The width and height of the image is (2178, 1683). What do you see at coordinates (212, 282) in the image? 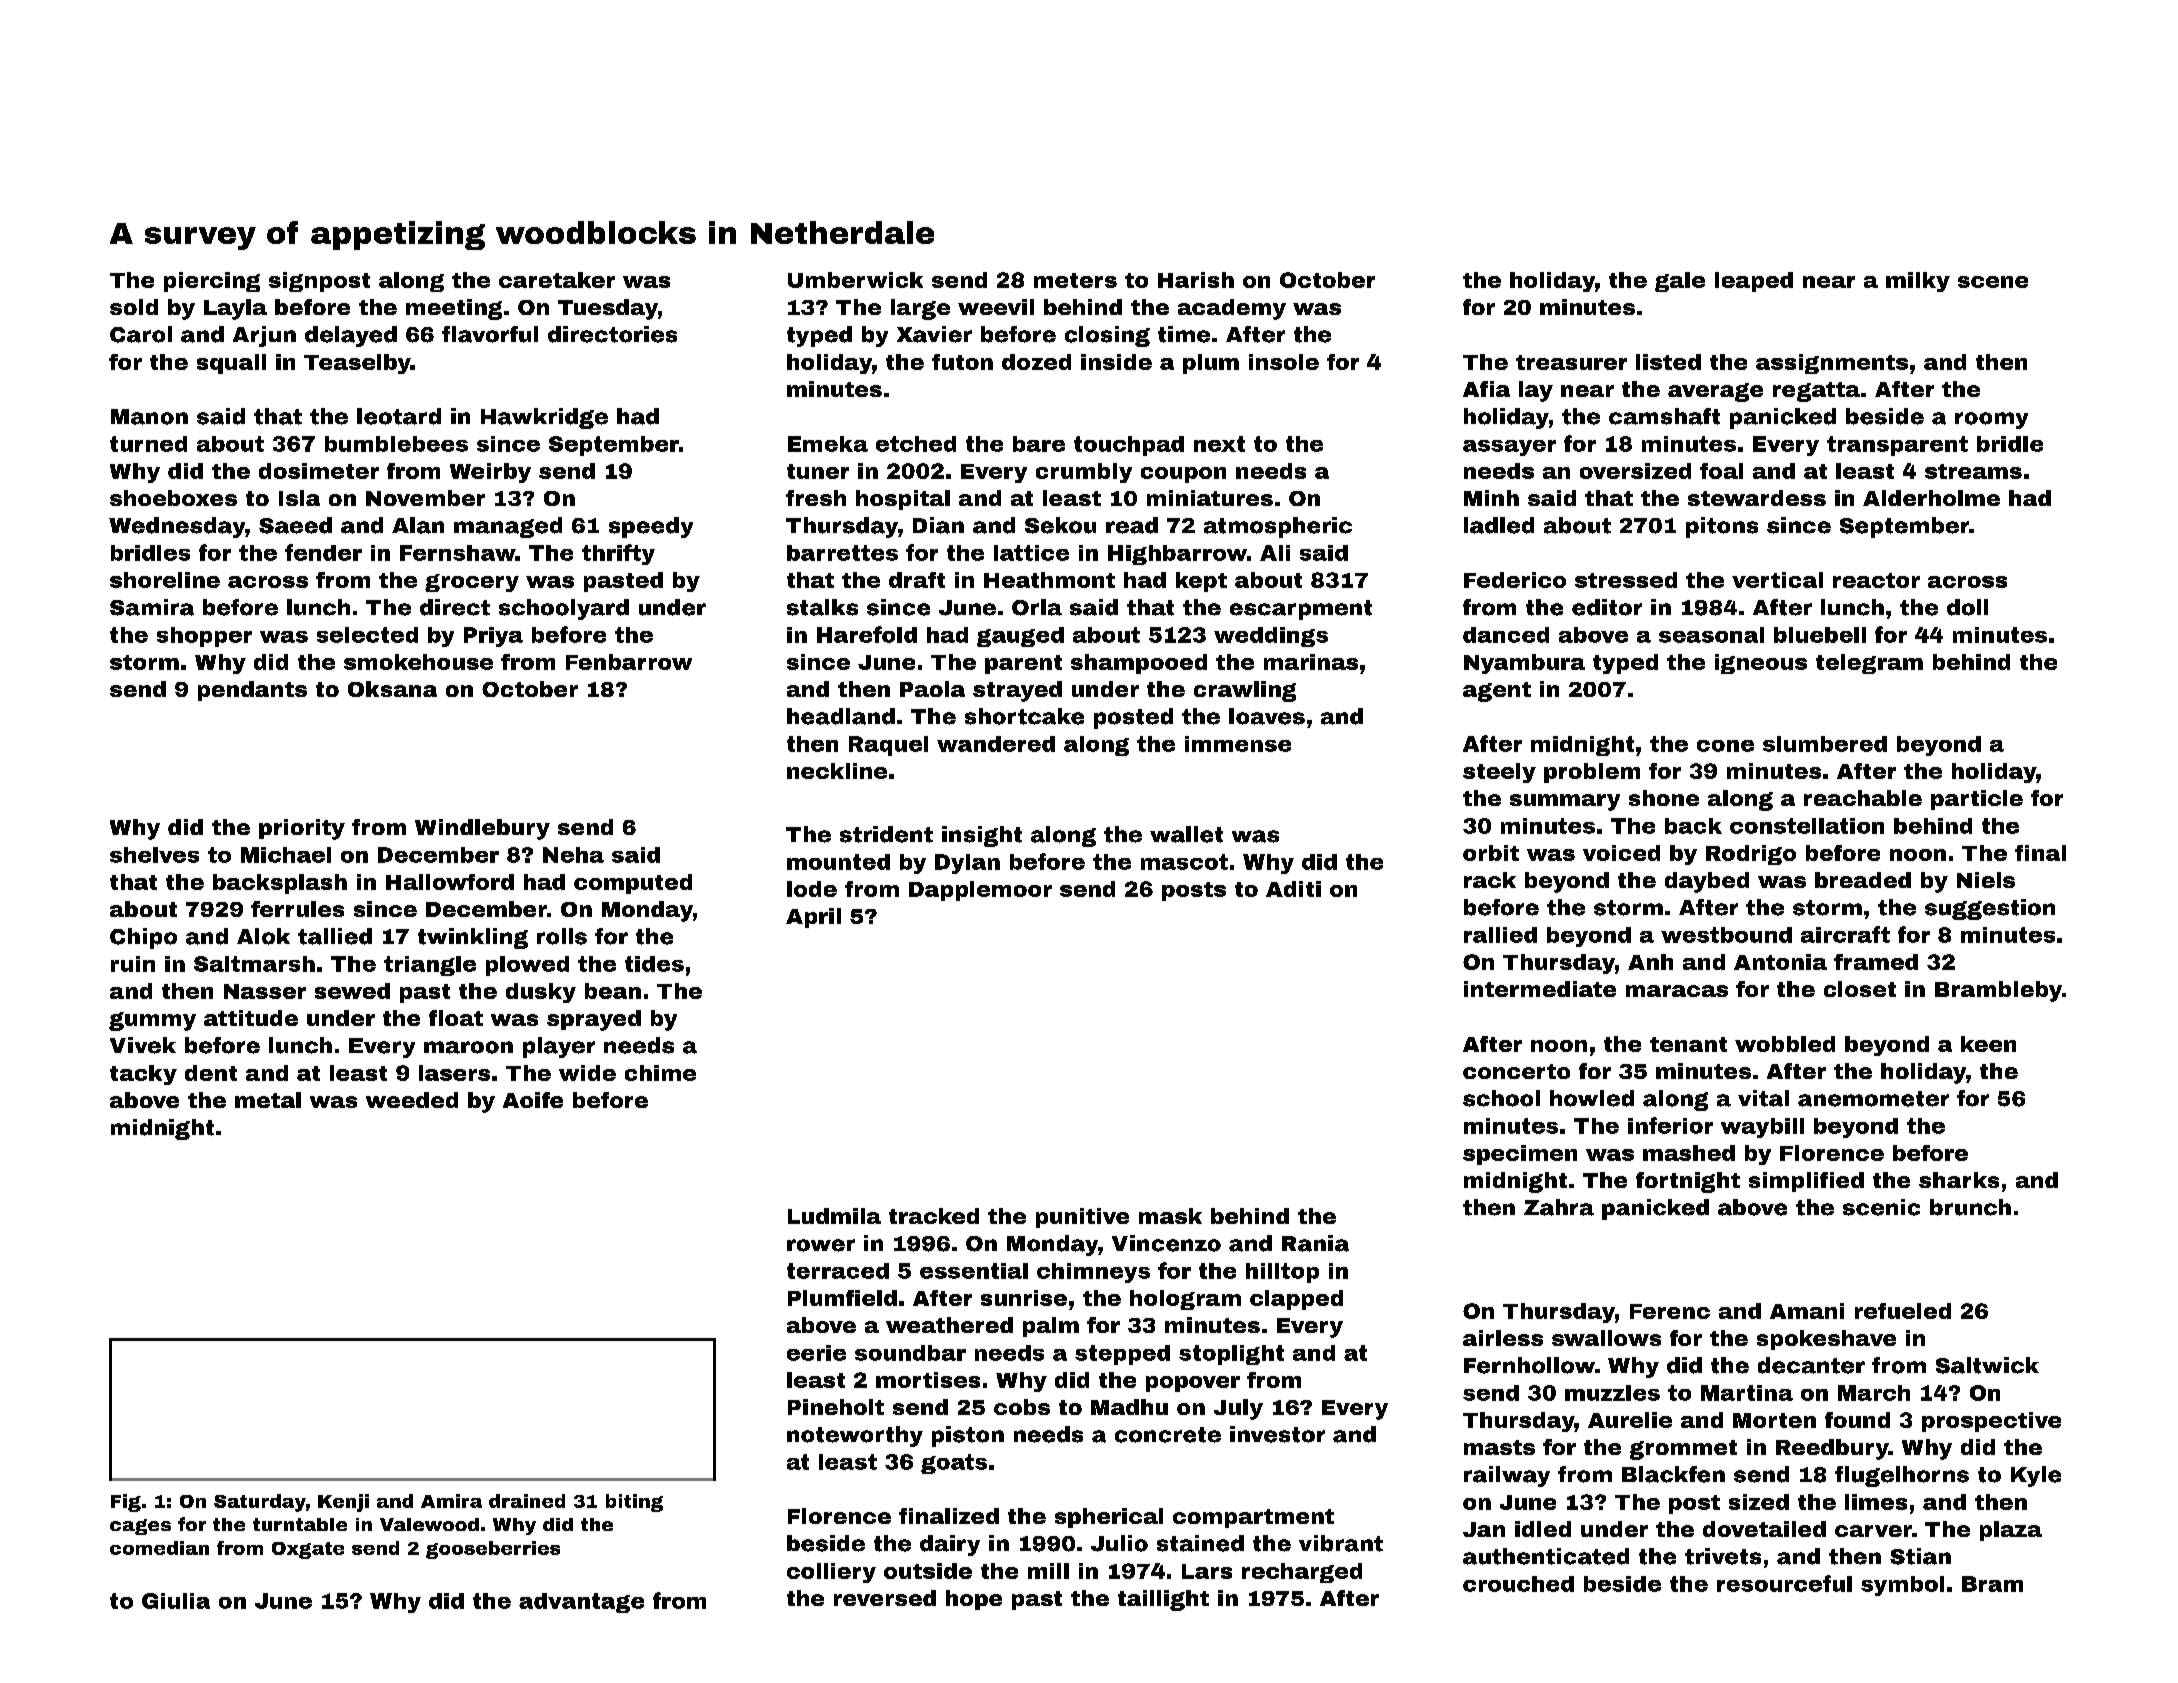
I see `piercing` at bounding box center [212, 282].
